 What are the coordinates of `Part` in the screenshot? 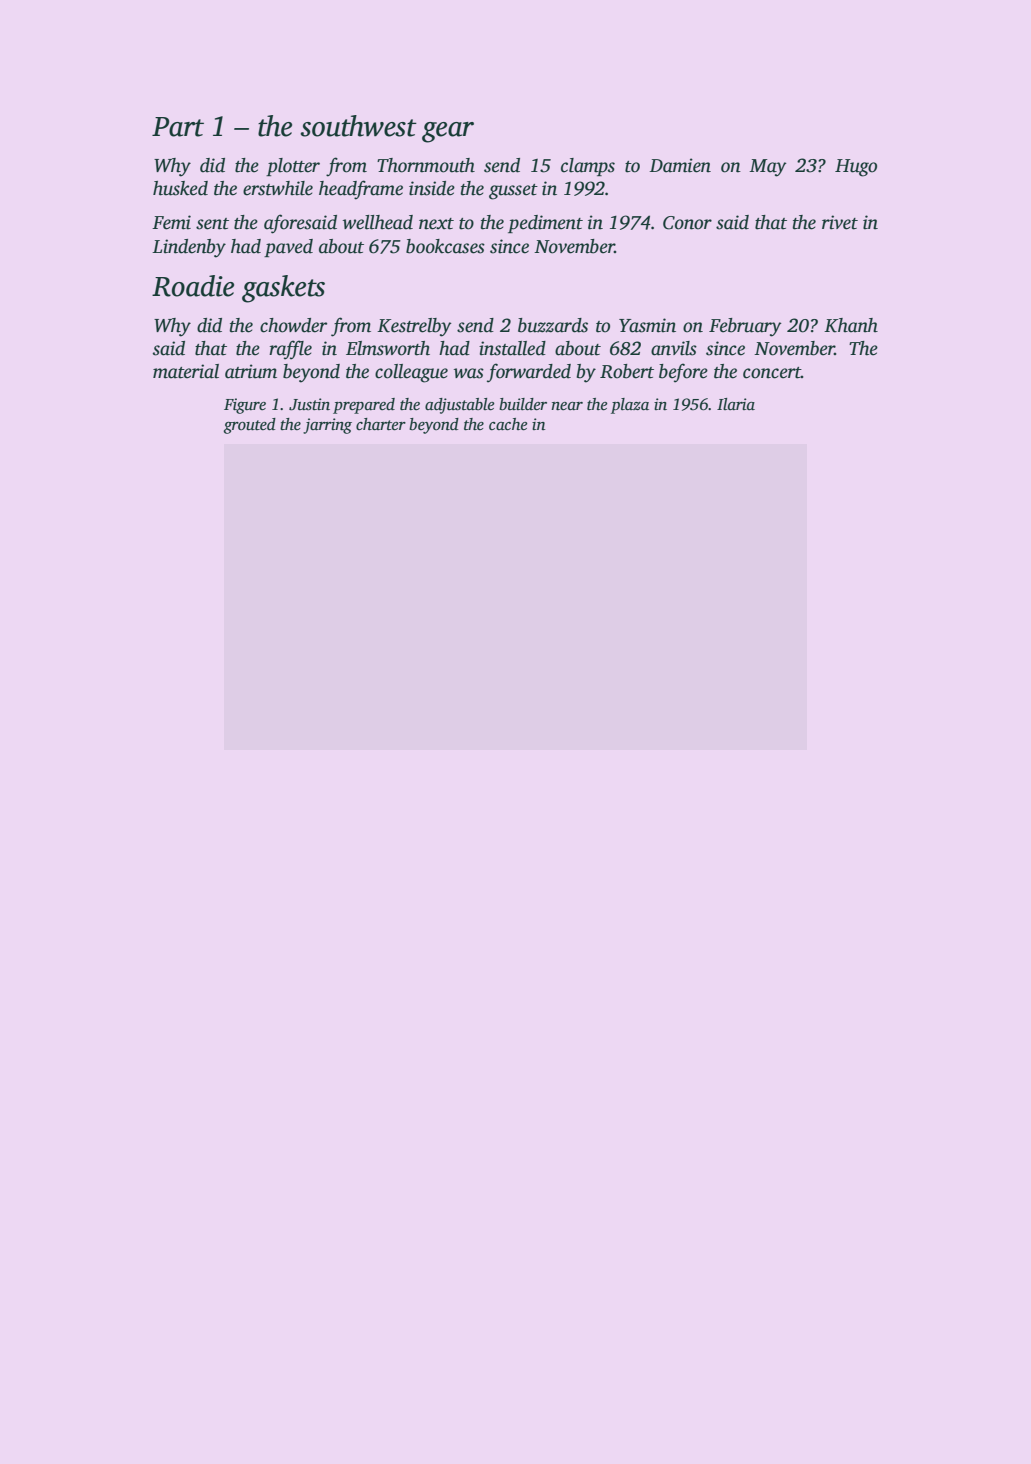 It's located at (178, 127).
